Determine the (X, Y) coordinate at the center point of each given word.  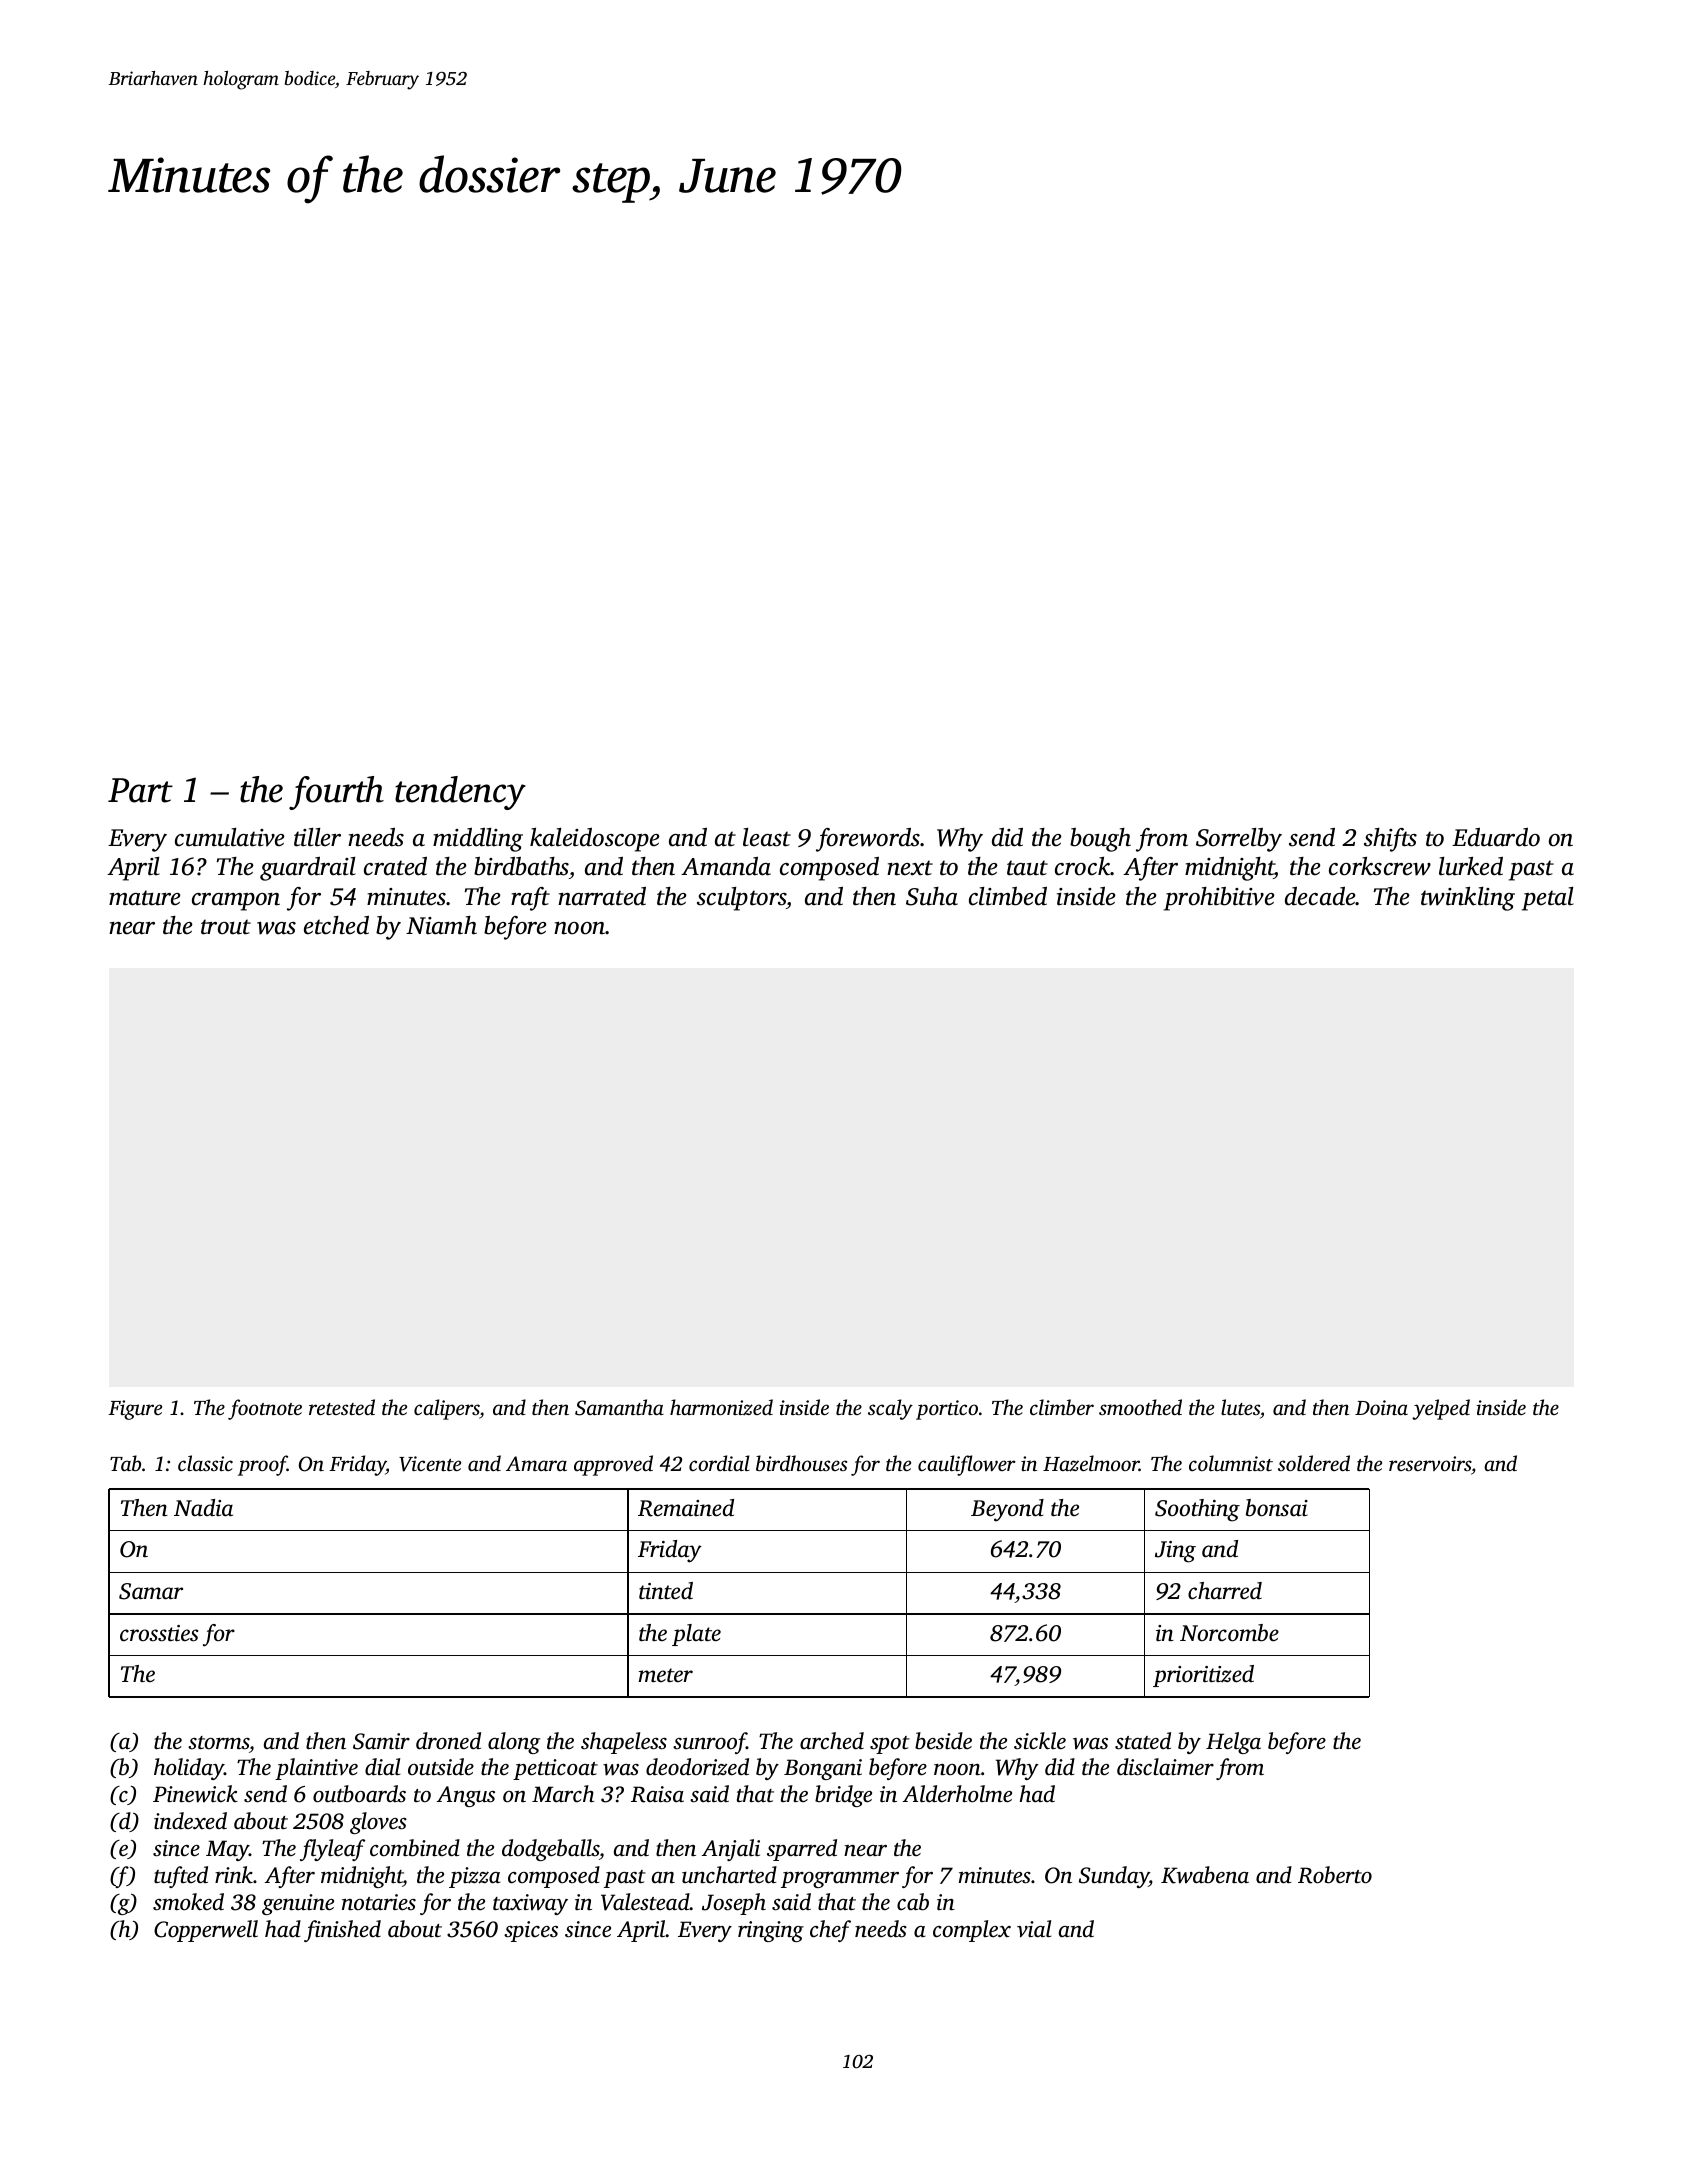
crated (395, 866)
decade (1320, 896)
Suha (932, 896)
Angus (466, 1796)
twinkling (1468, 899)
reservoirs (1430, 1463)
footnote (265, 1409)
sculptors (742, 899)
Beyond (1007, 1510)
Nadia (203, 1507)
